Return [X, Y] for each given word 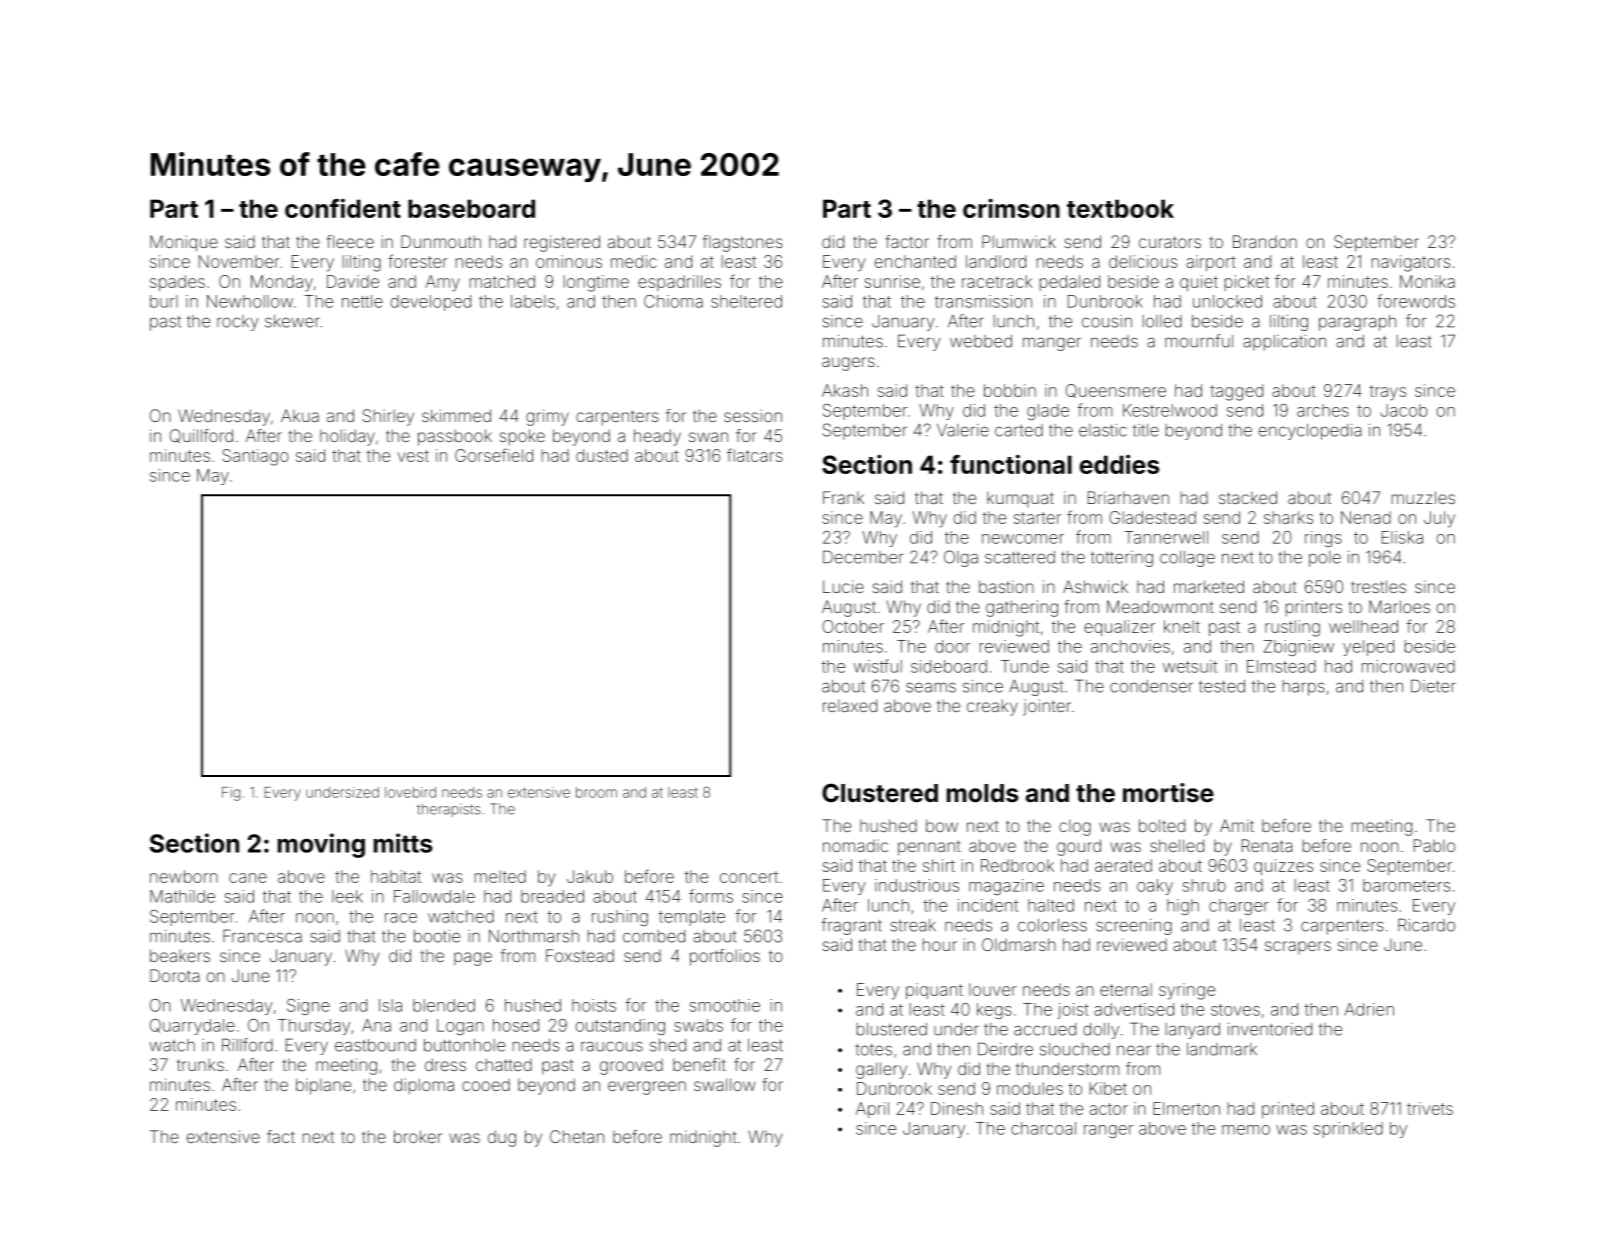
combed [654, 936]
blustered [892, 1029]
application [1284, 343]
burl [164, 301]
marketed [1209, 586]
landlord [996, 261]
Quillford [201, 436]
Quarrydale [192, 1027]
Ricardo [1426, 925]
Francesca [262, 936]
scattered [1020, 557]
